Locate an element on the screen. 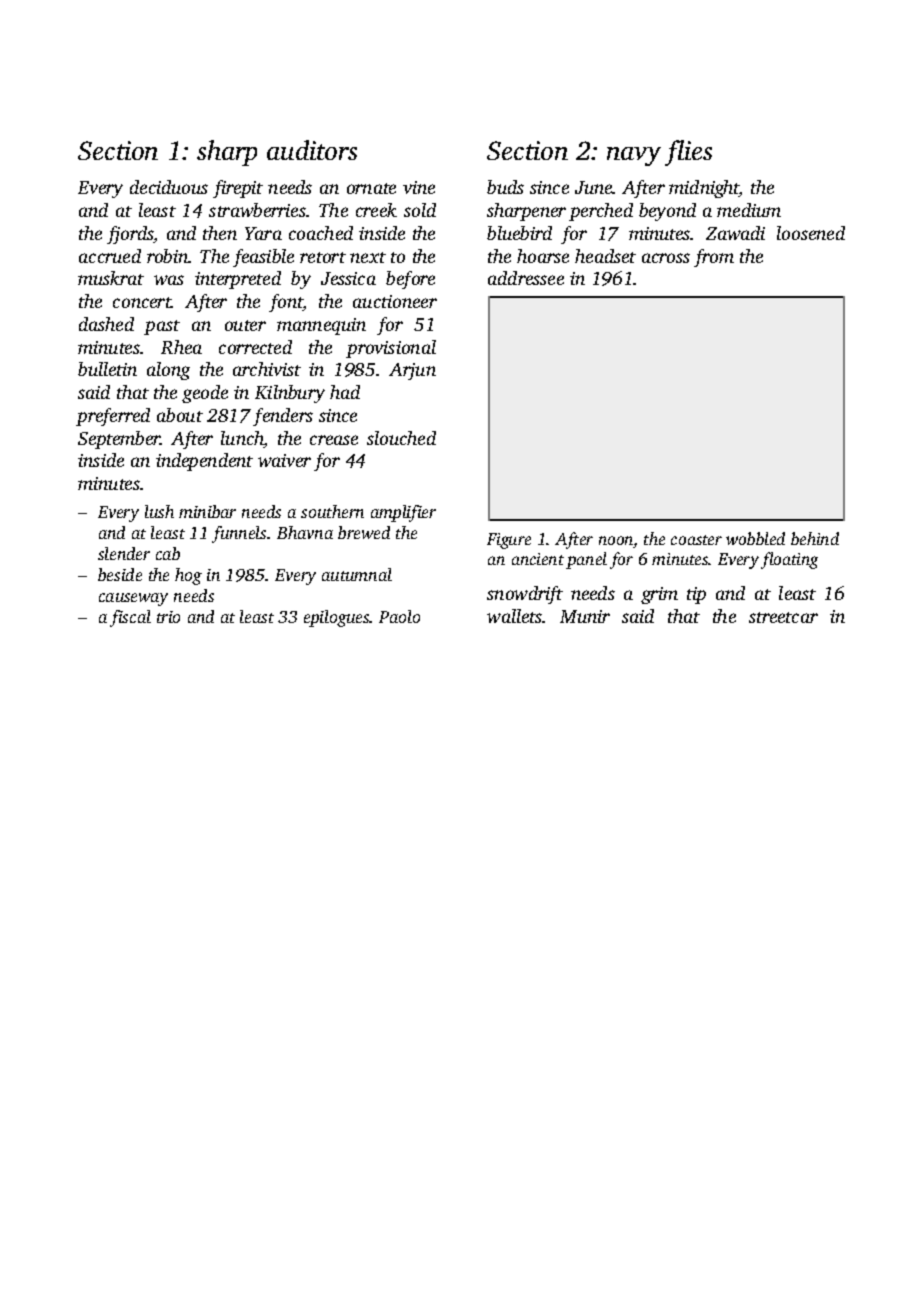 This screenshot has height=1311, width=924. epilogues is located at coordinates (337, 618).
